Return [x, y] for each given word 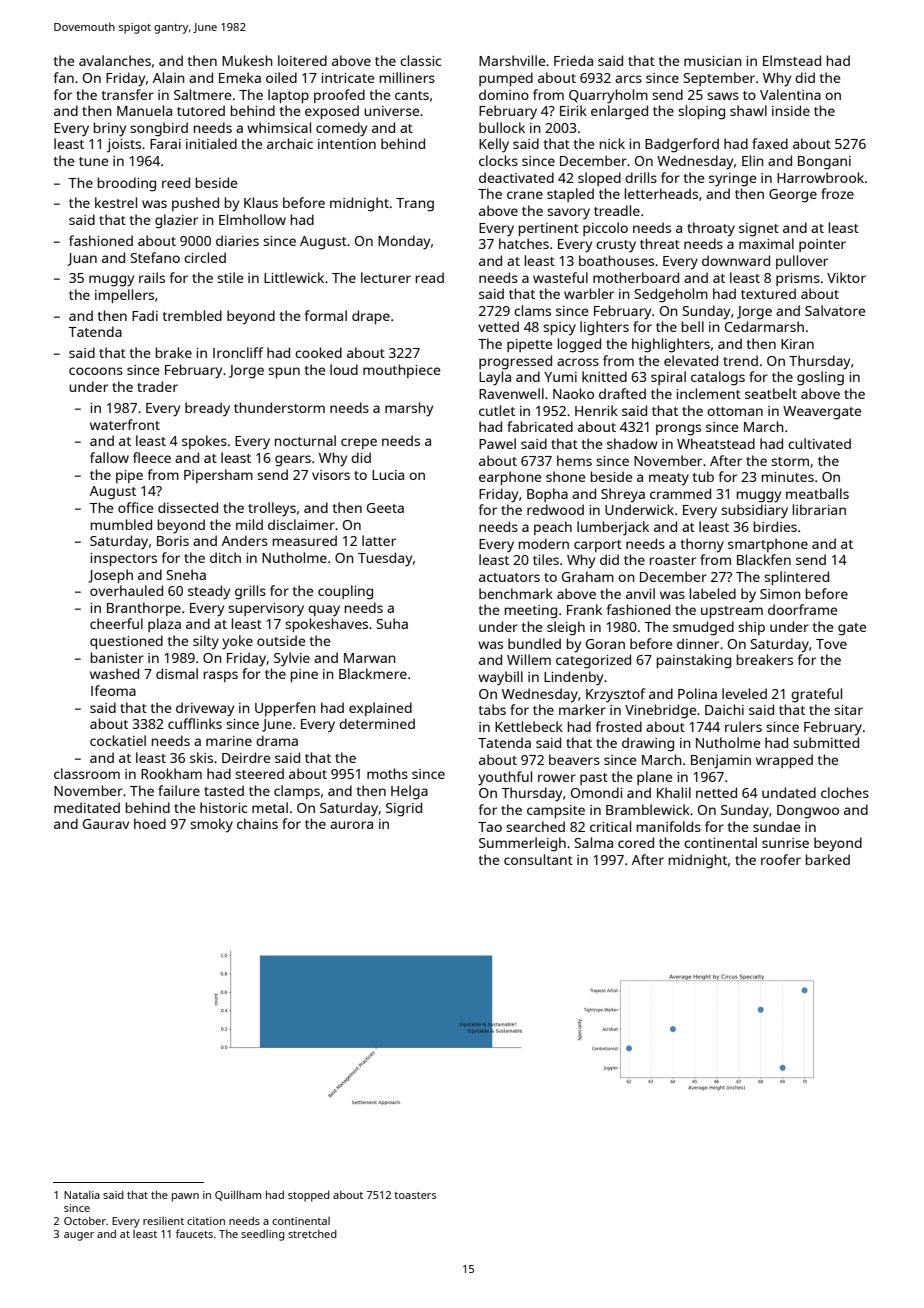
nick [612, 143]
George [793, 196]
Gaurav [106, 824]
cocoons [96, 371]
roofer [781, 859]
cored [636, 842]
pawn [185, 1197]
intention [347, 144]
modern [544, 543]
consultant [538, 859]
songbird [159, 129]
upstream [732, 612]
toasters [415, 1195]
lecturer [386, 277]
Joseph [110, 576]
